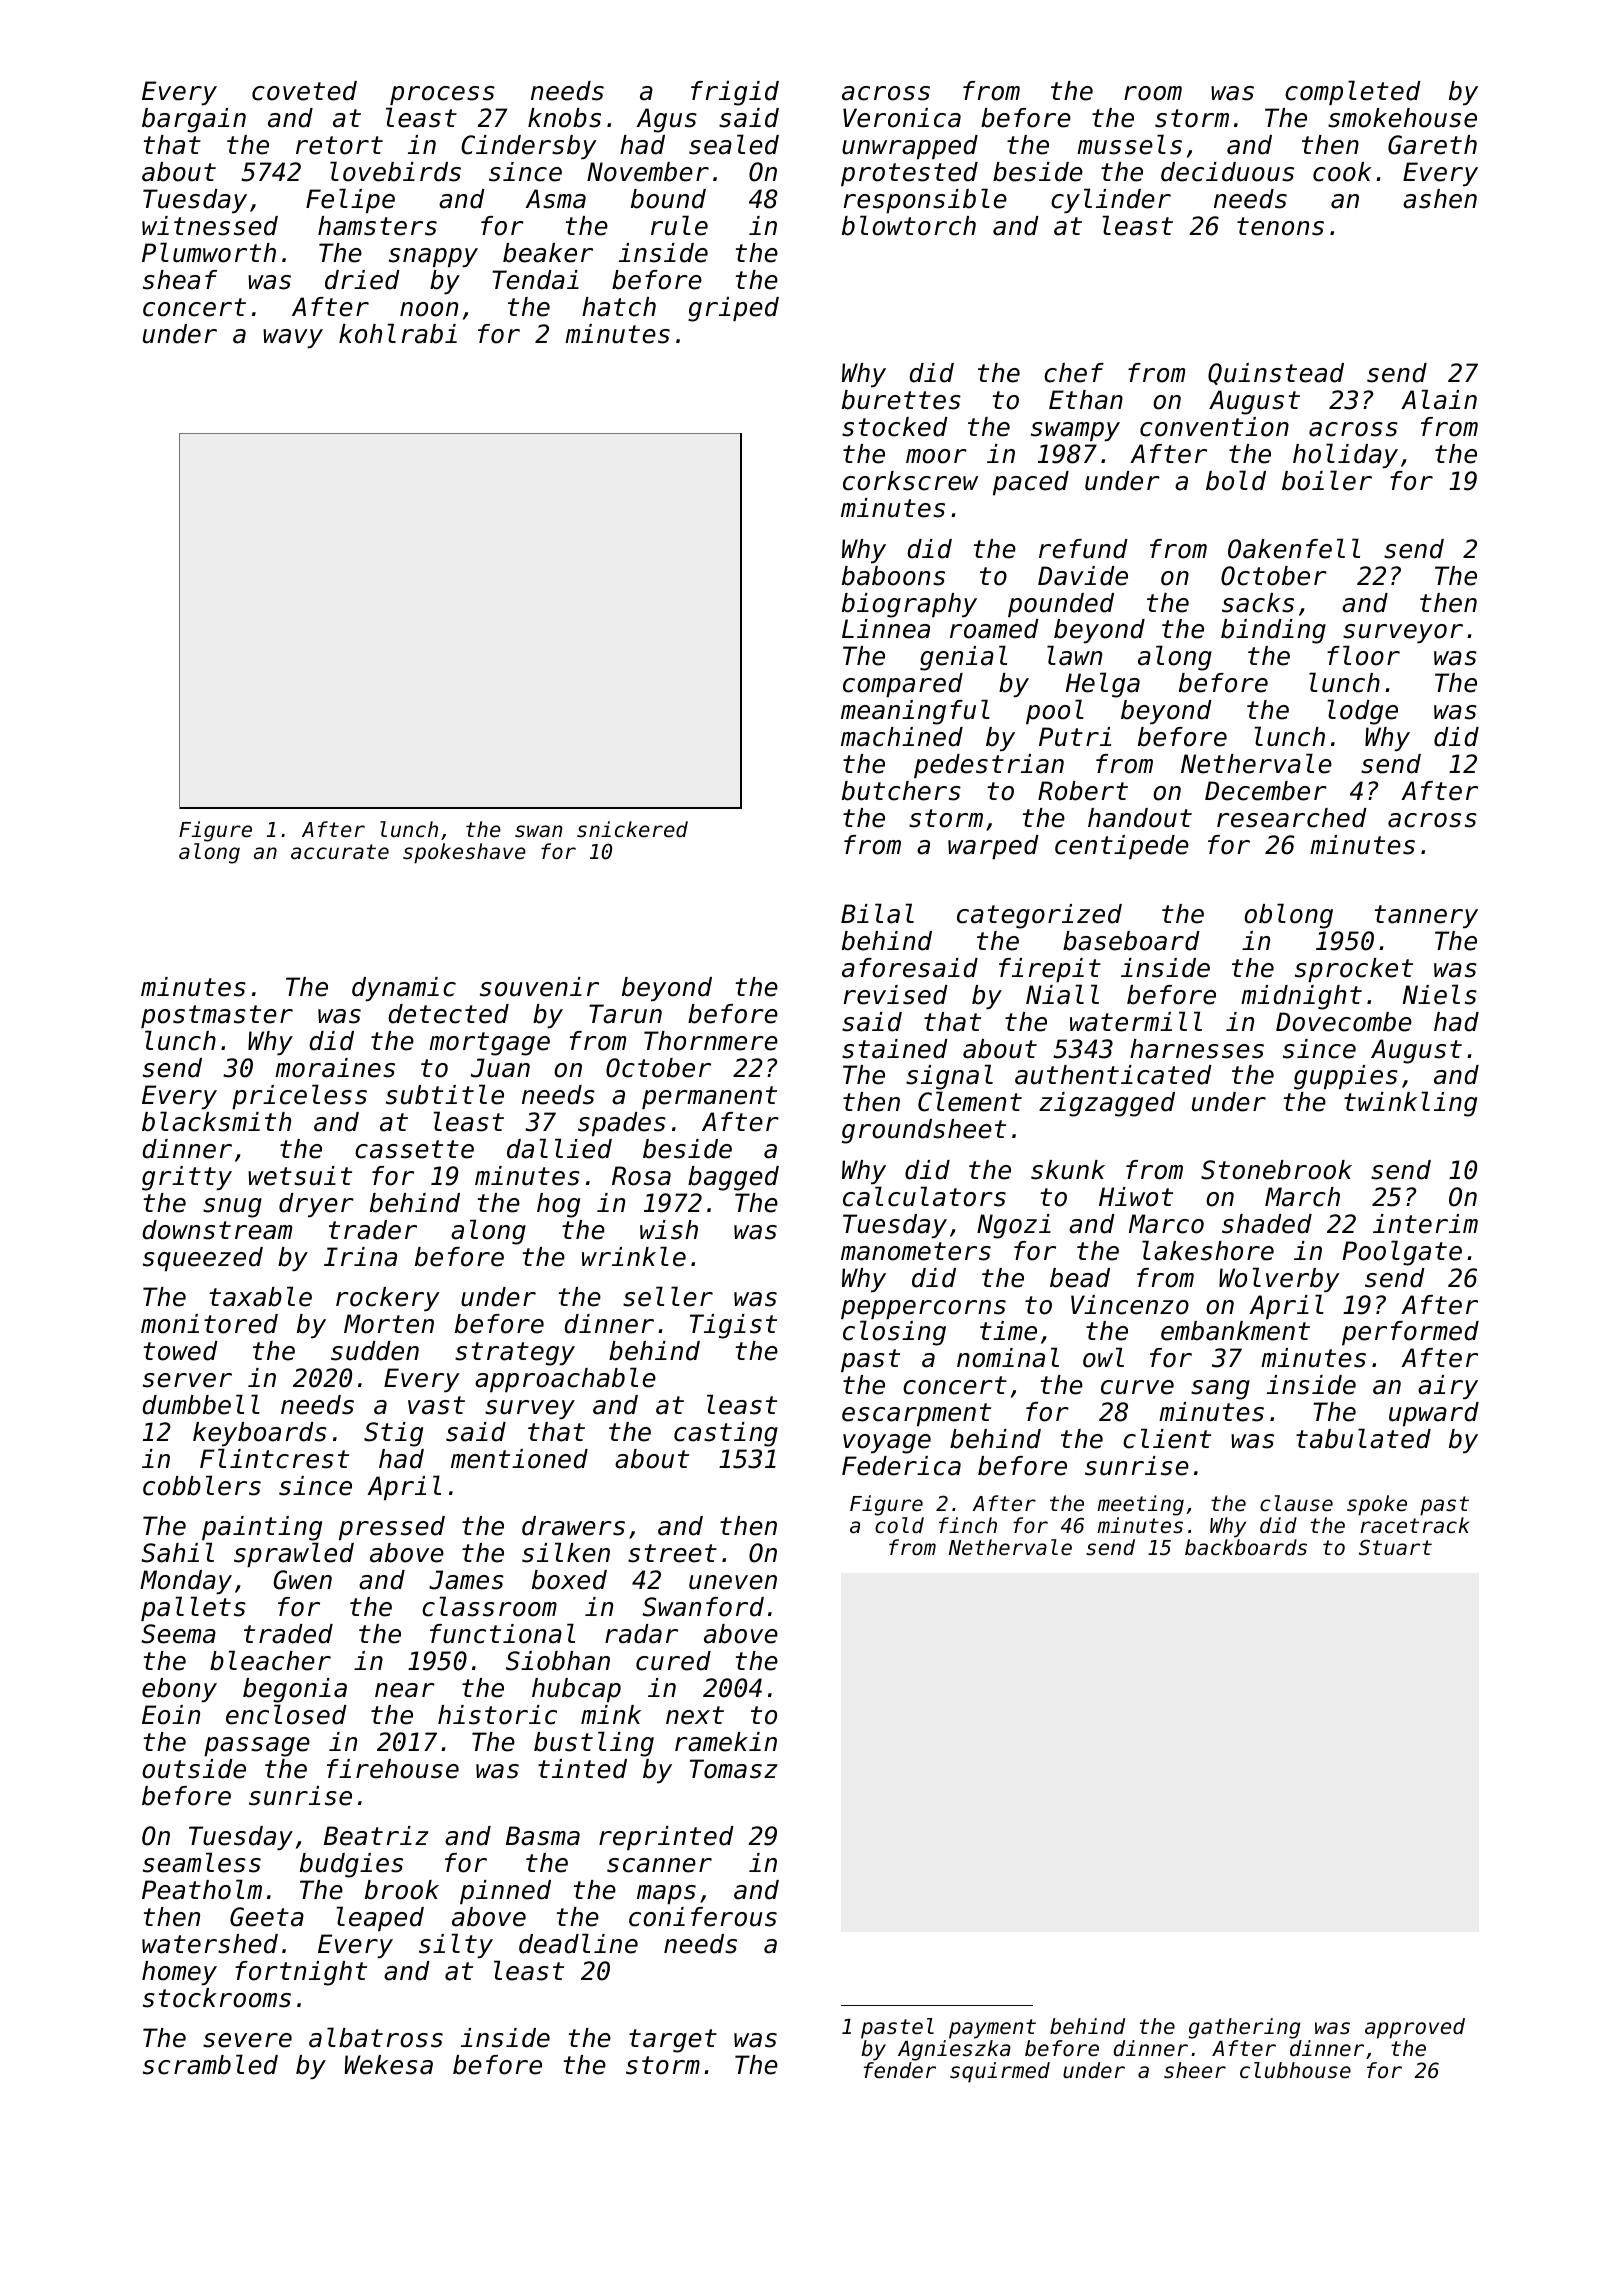 This image has width=1620, height=2292. What do you see at coordinates (1039, 916) in the image?
I see `categorized` at bounding box center [1039, 916].
